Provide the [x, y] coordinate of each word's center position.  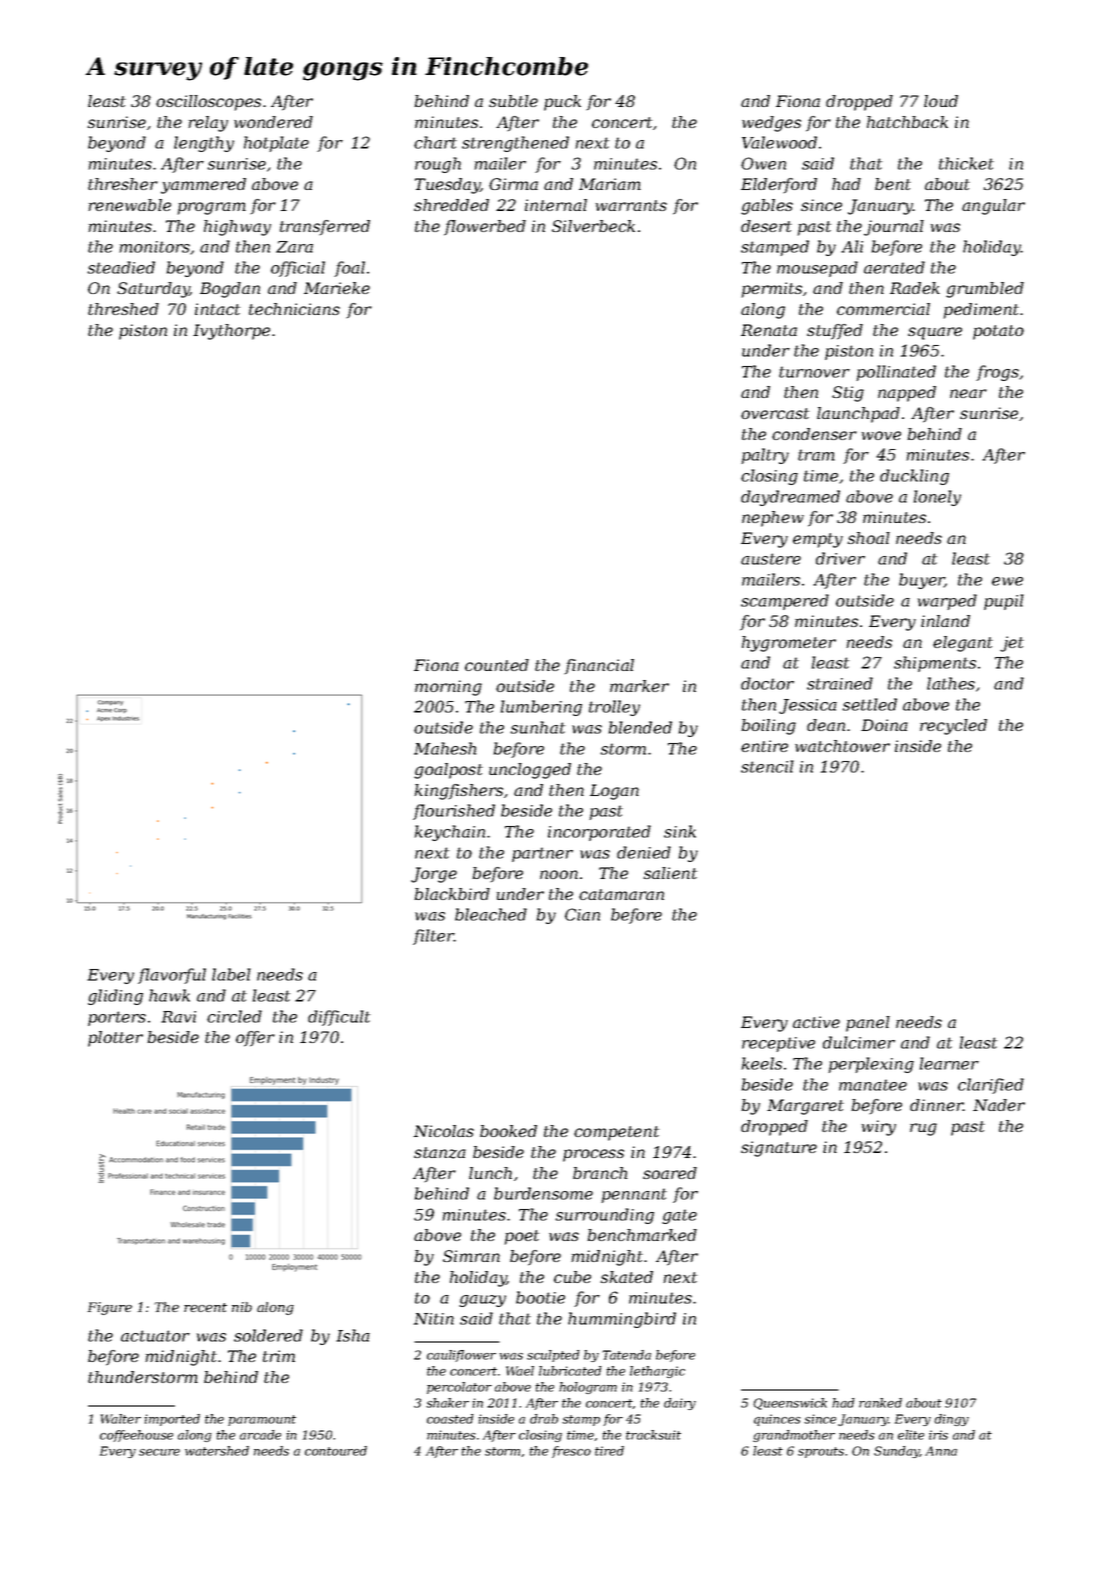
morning [448, 688]
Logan [614, 792]
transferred [325, 228]
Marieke [337, 288]
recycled [953, 727]
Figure [110, 1308]
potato [998, 332]
